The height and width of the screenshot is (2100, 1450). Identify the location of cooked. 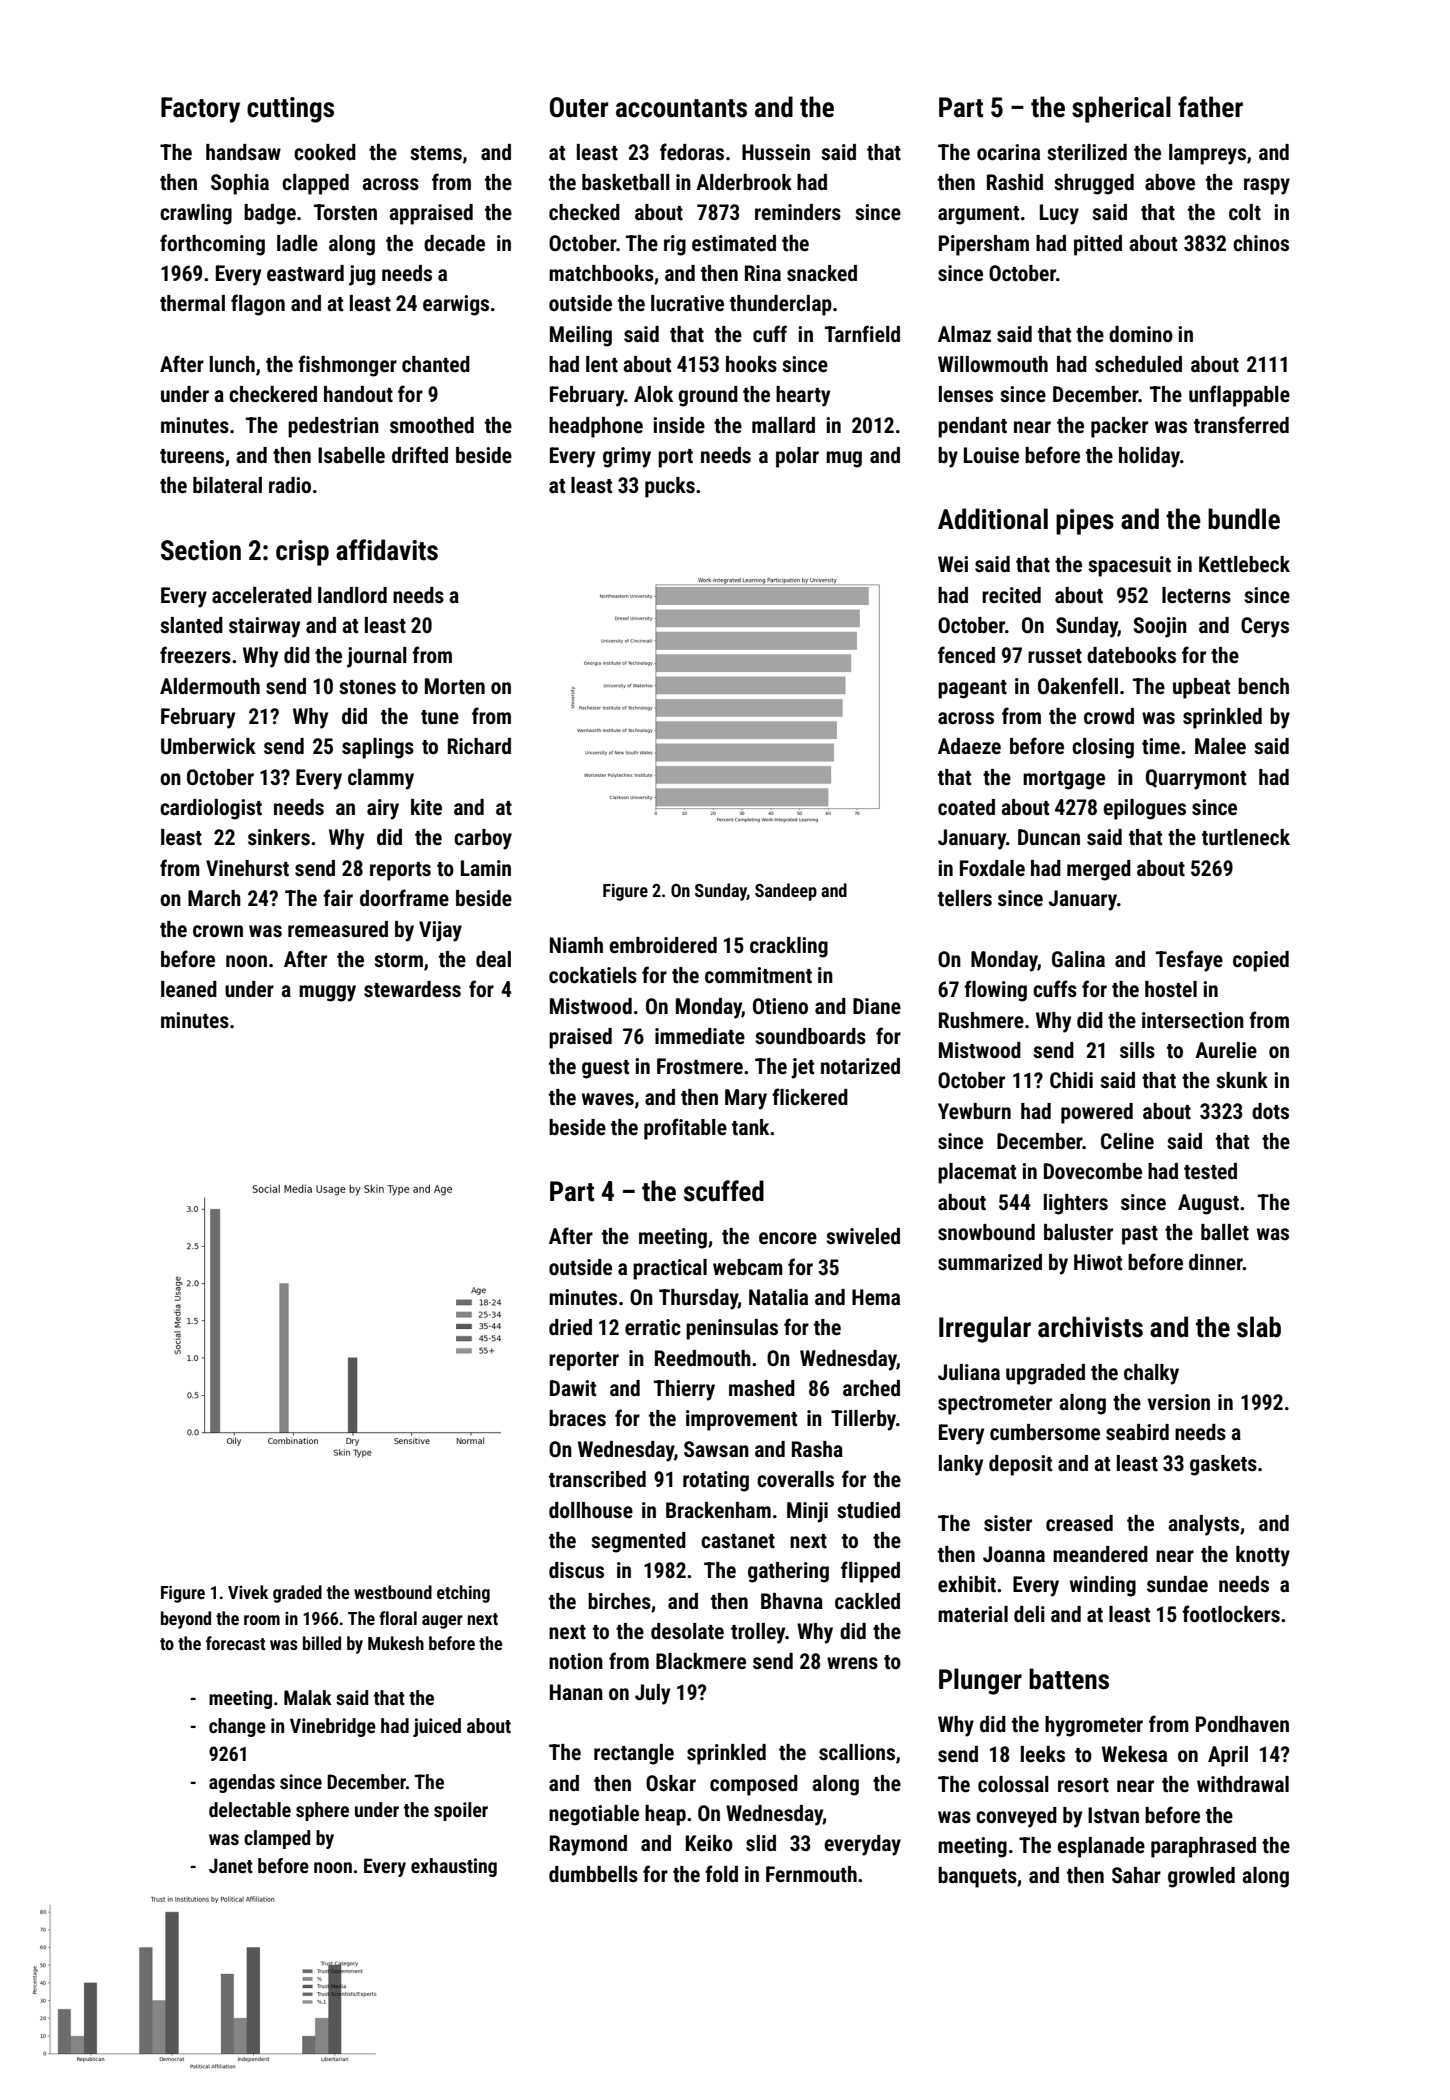
(325, 152).
